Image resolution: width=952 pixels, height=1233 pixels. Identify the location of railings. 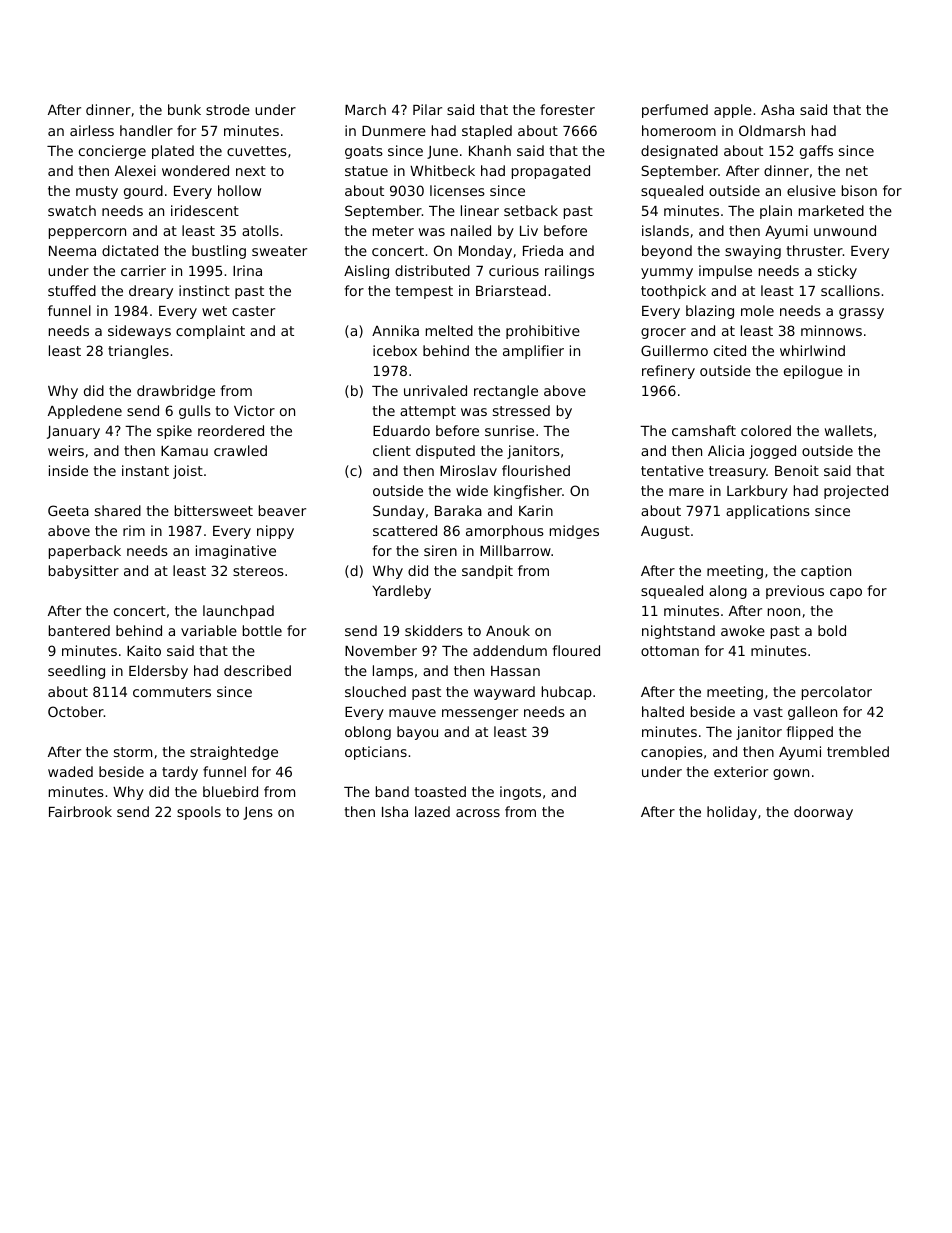
(569, 272).
